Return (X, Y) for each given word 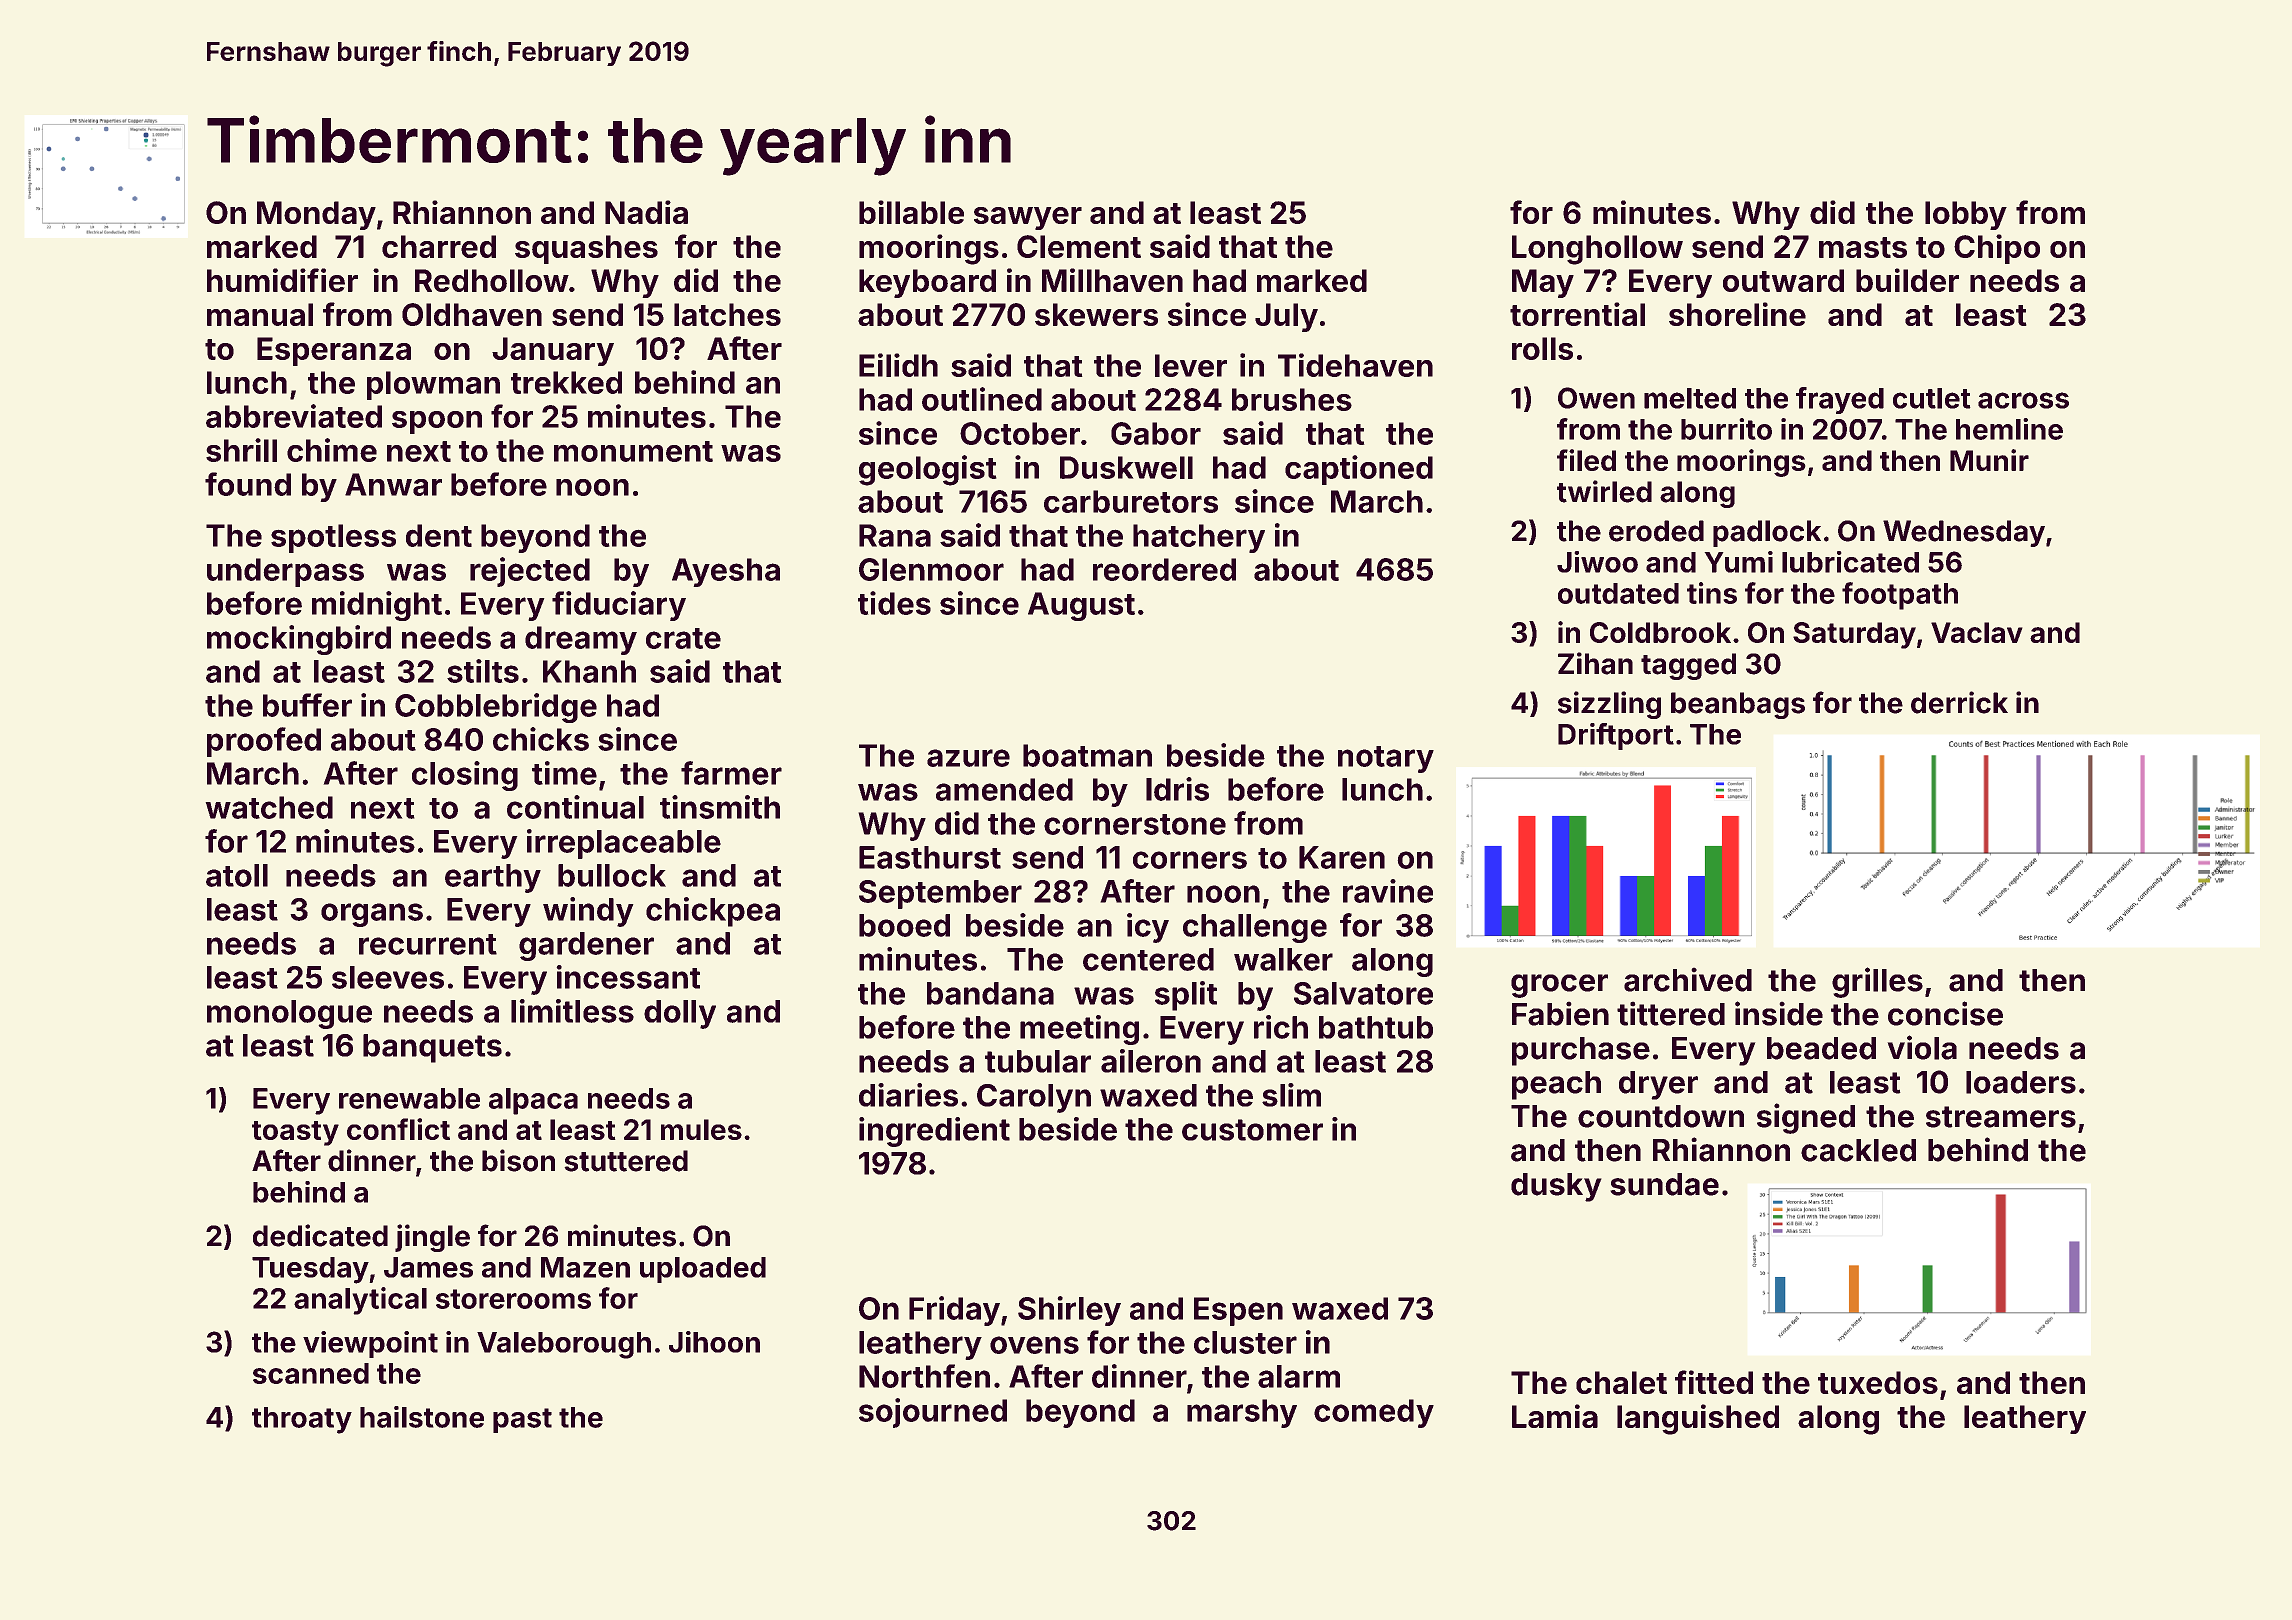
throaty (302, 1420)
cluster (1245, 1342)
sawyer (1028, 218)
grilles (1877, 982)
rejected (530, 572)
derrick (1959, 702)
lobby (1966, 215)
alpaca (533, 1101)
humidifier (282, 280)
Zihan (1595, 663)
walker (1283, 959)
